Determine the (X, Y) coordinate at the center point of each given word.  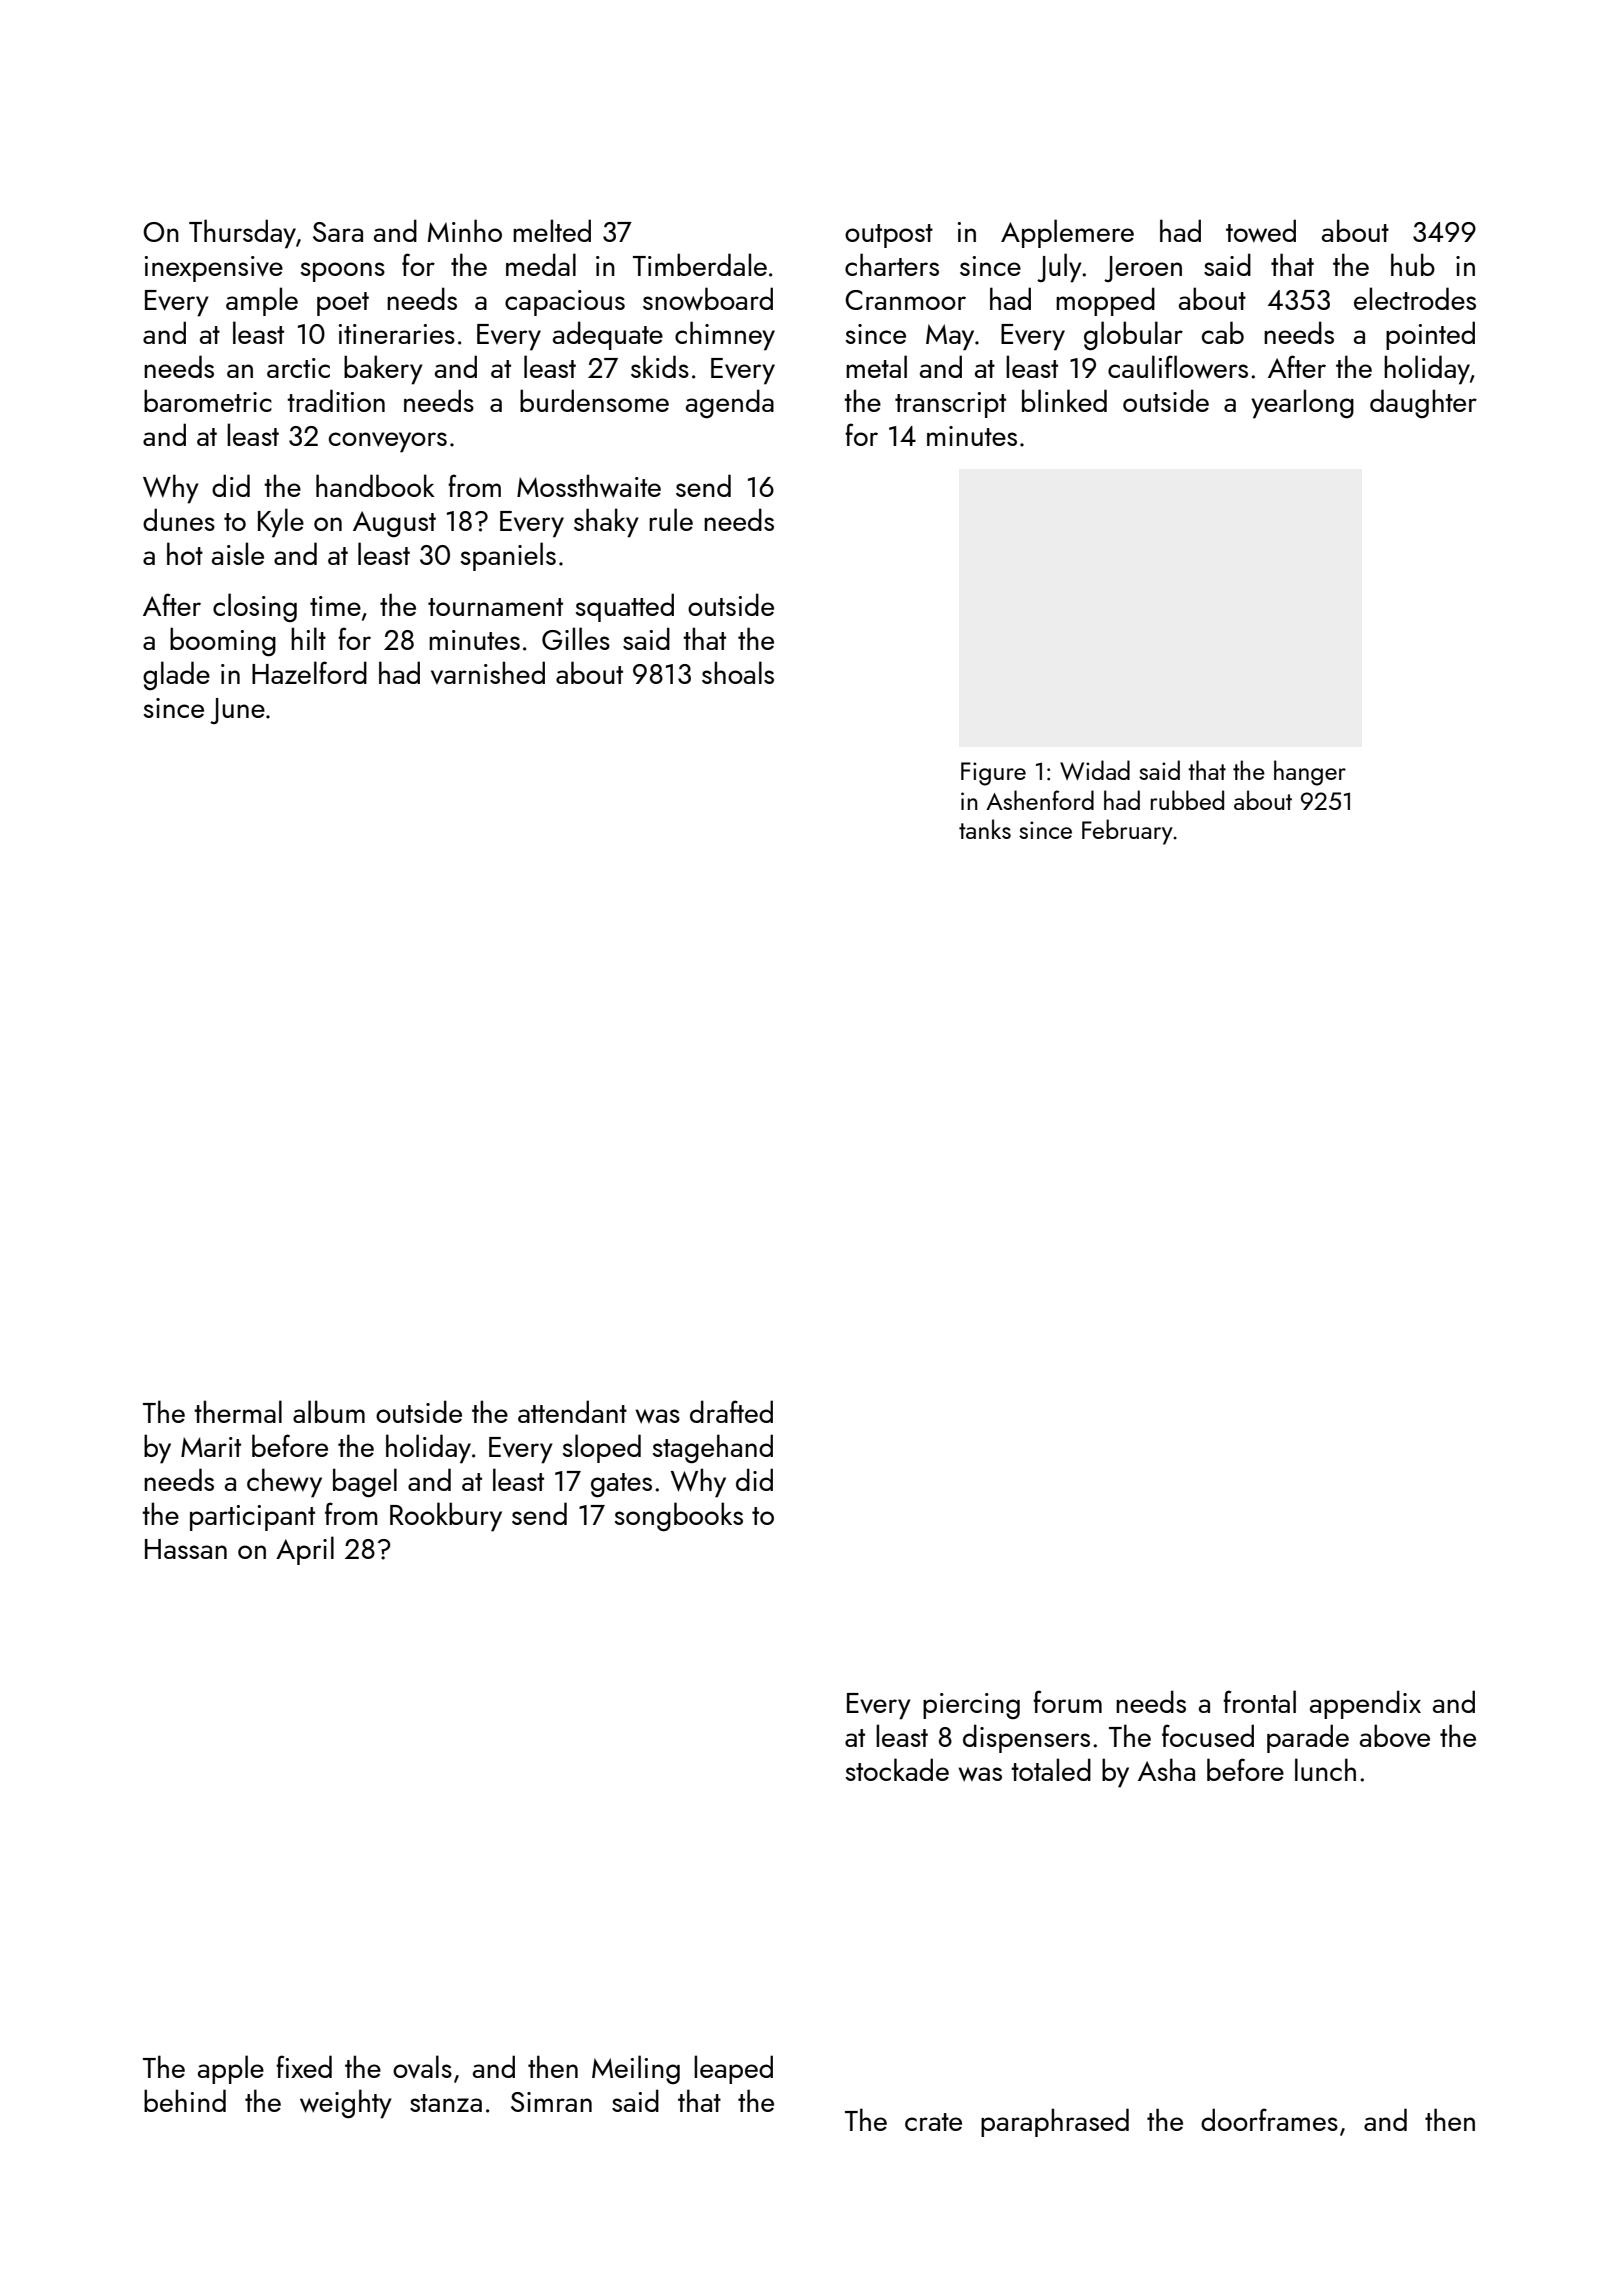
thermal (238, 1411)
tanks (985, 829)
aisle (238, 553)
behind (185, 2100)
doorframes (1269, 2119)
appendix (1365, 1704)
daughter (1423, 403)
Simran (551, 2102)
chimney (725, 336)
